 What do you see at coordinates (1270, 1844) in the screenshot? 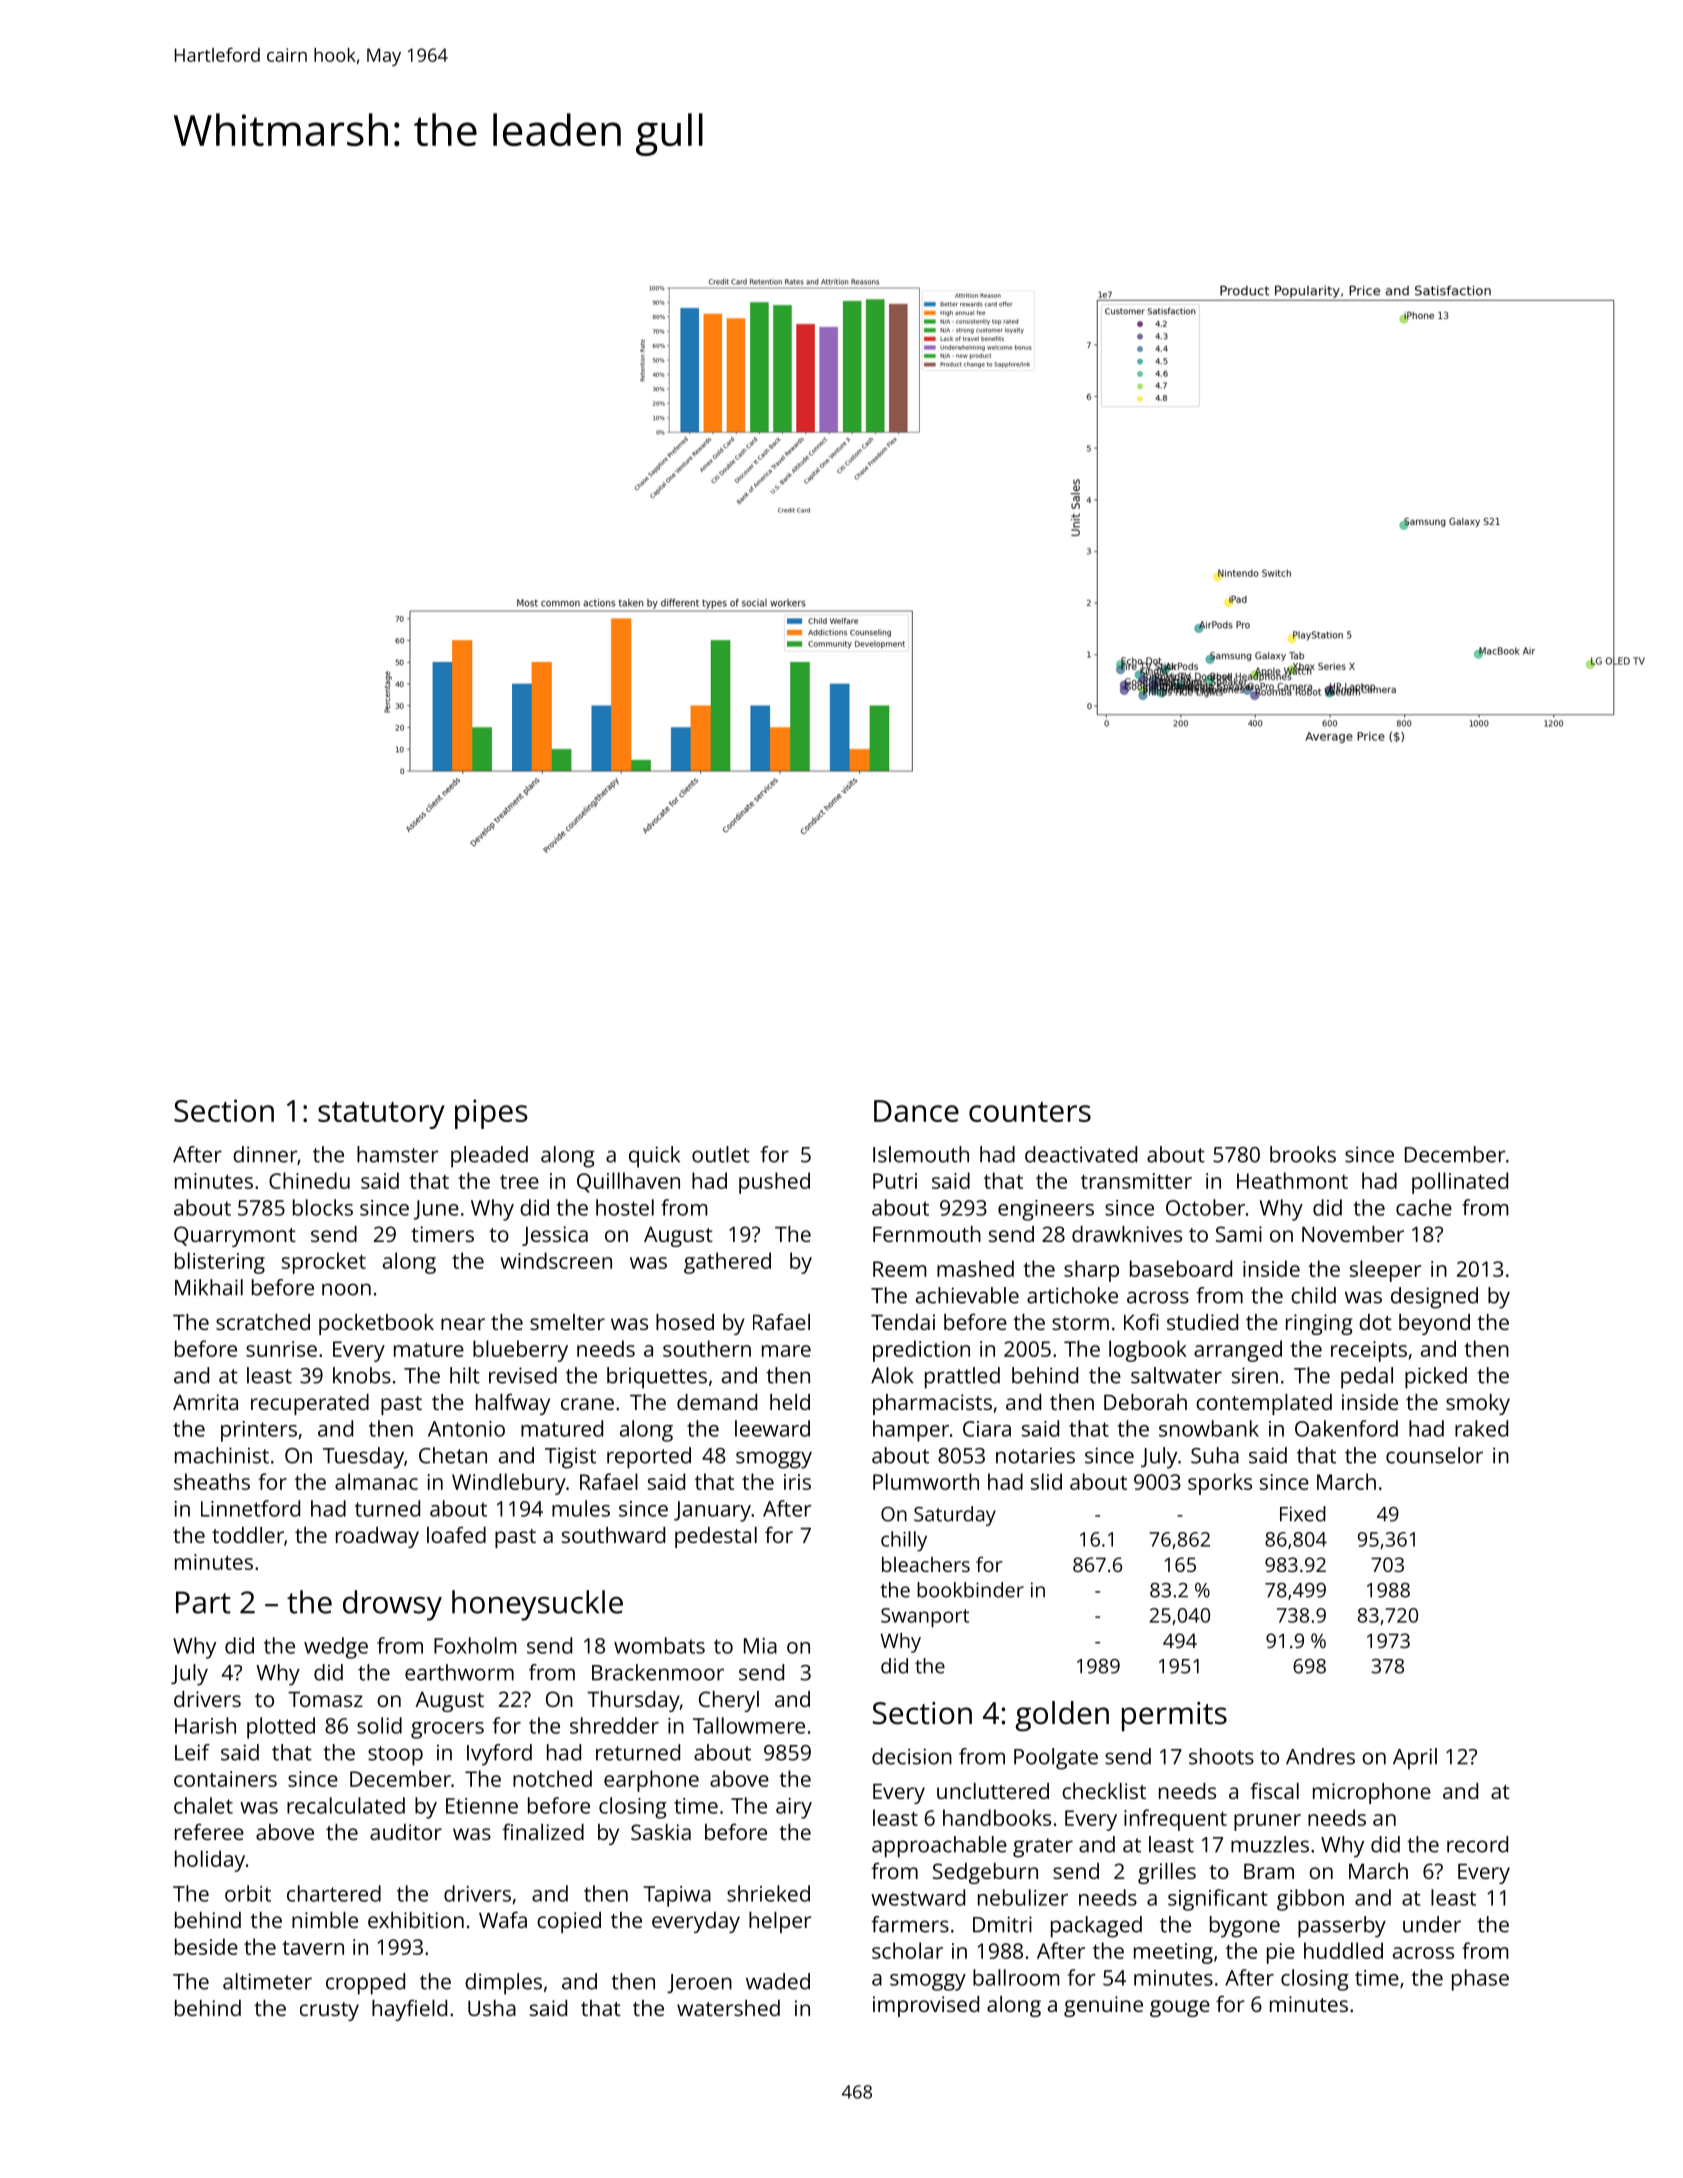
I see `muzzles` at bounding box center [1270, 1844].
